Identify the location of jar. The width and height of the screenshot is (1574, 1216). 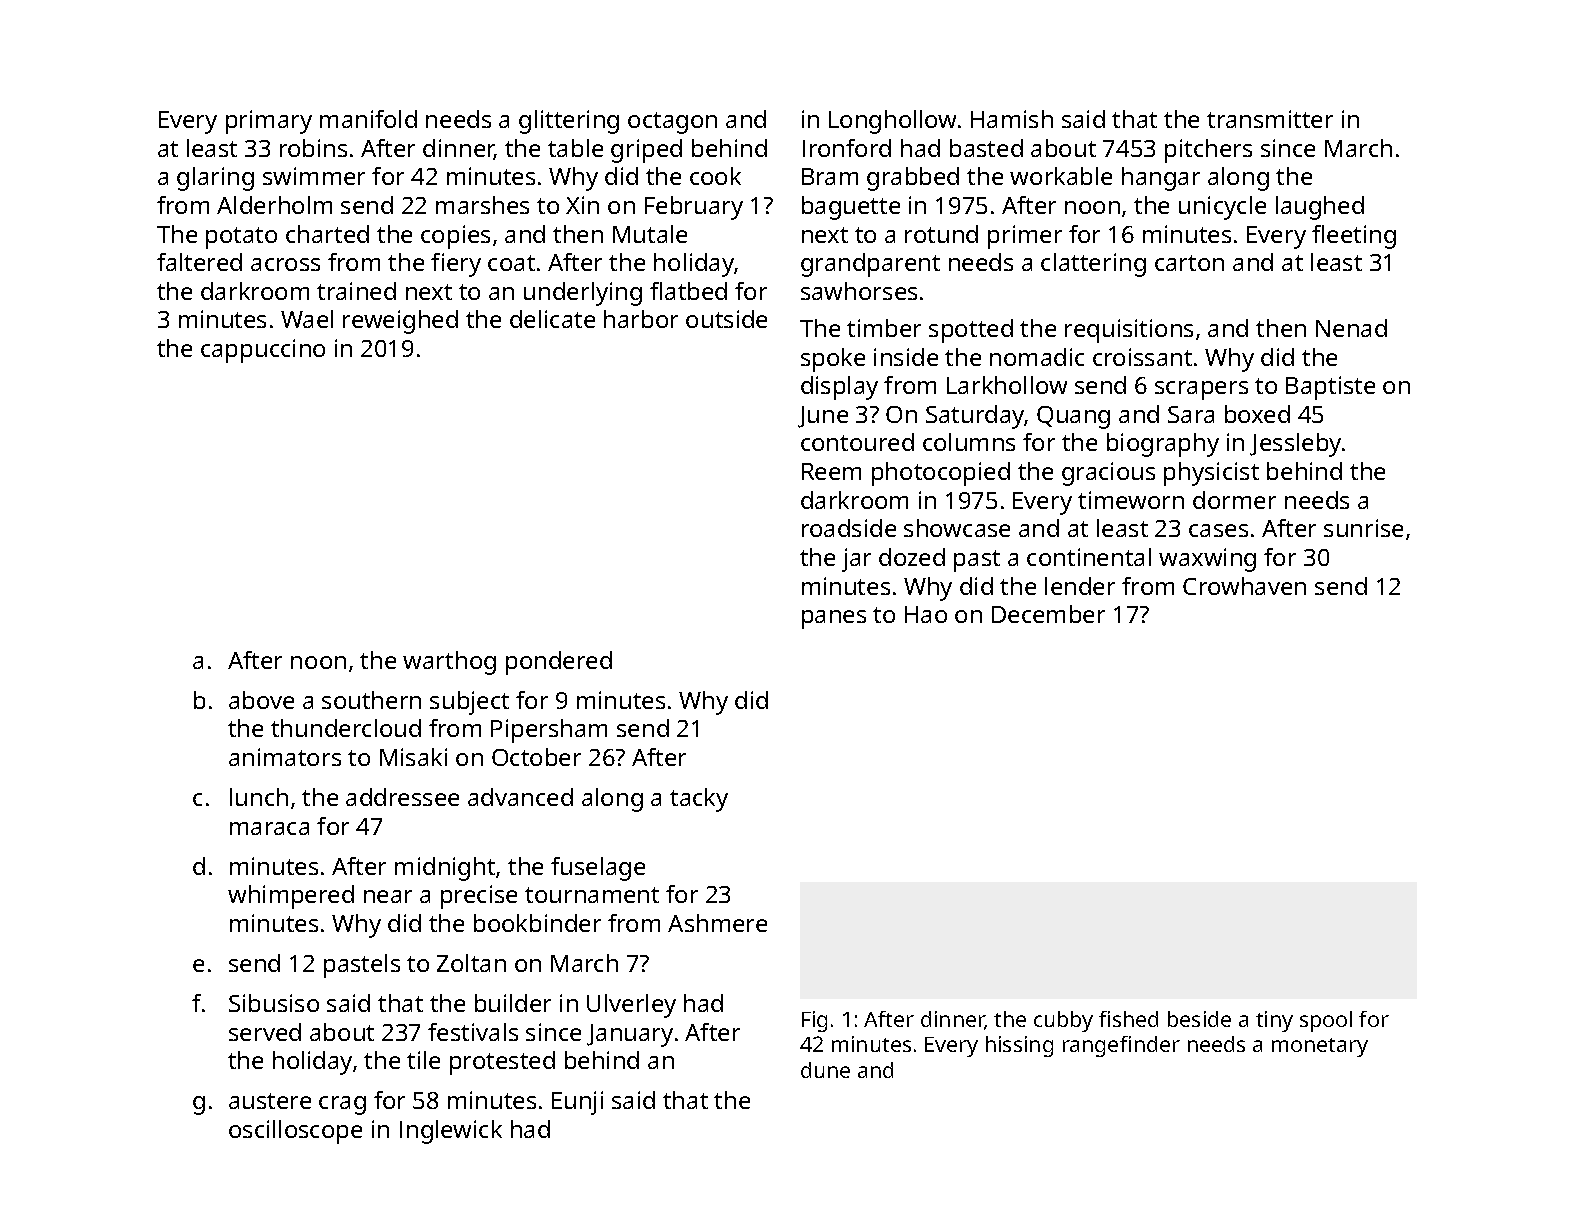
(856, 560).
